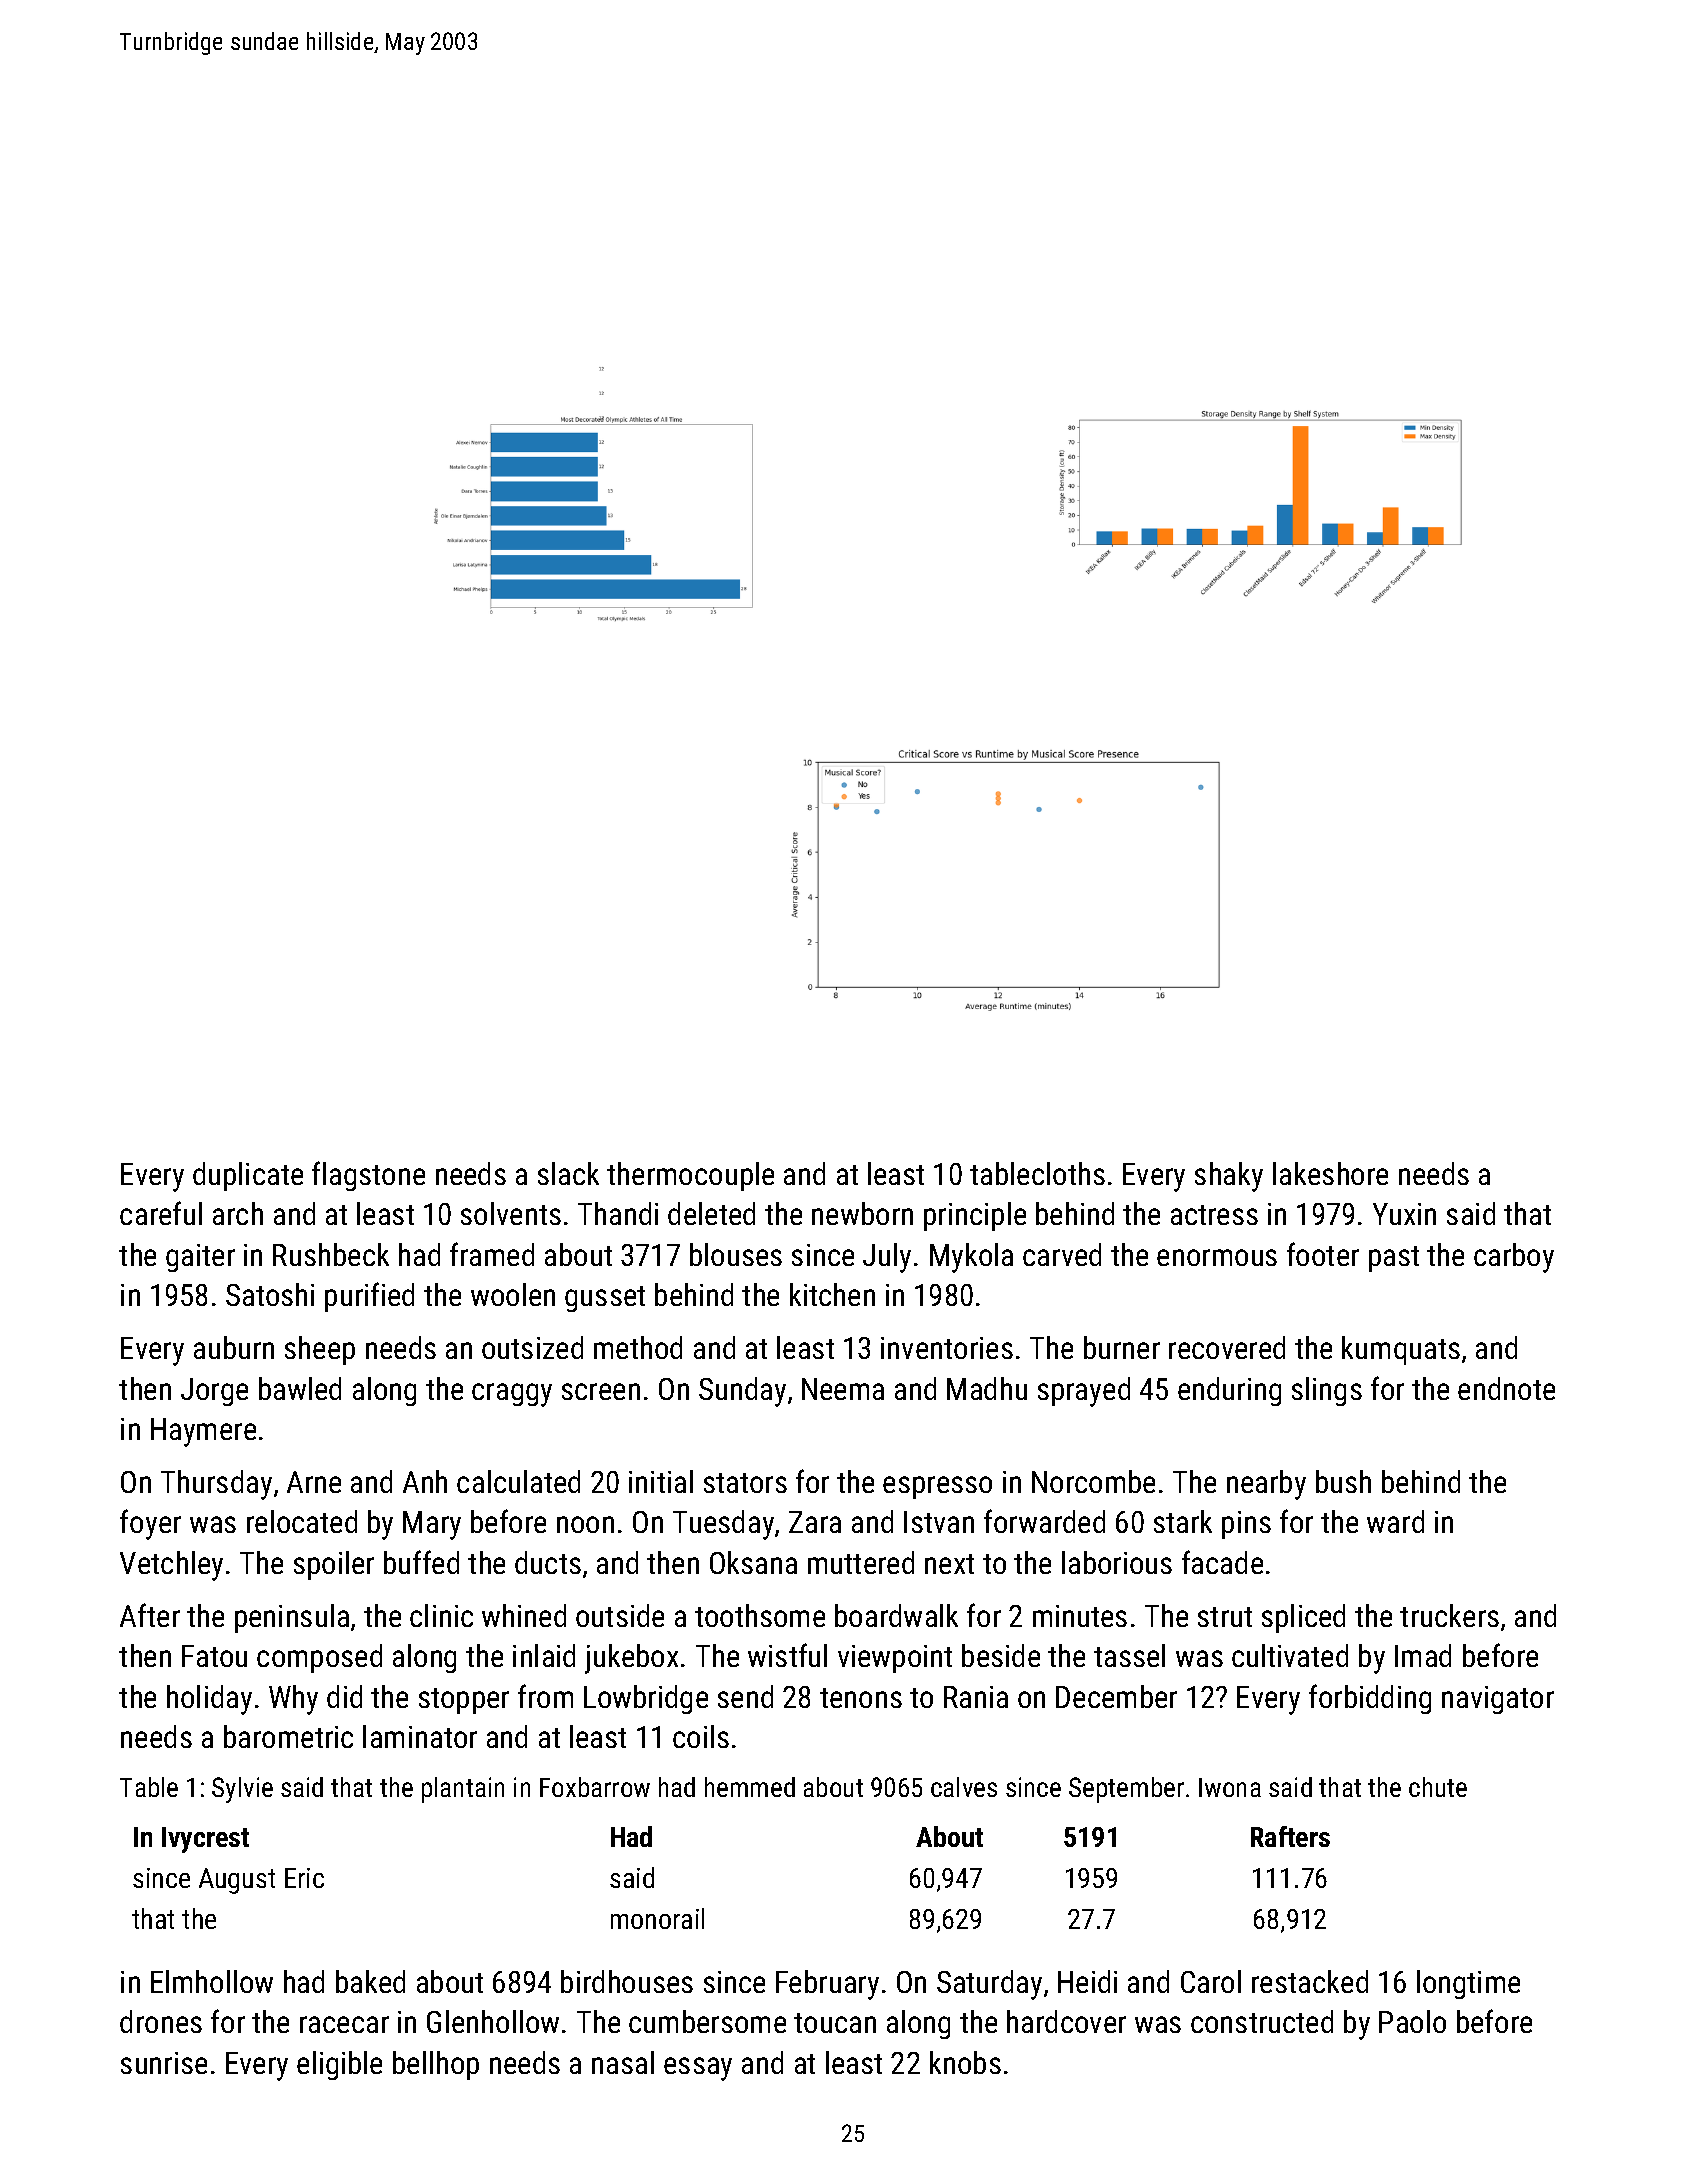 Image resolution: width=1683 pixels, height=2178 pixels. I want to click on drones, so click(161, 2021).
